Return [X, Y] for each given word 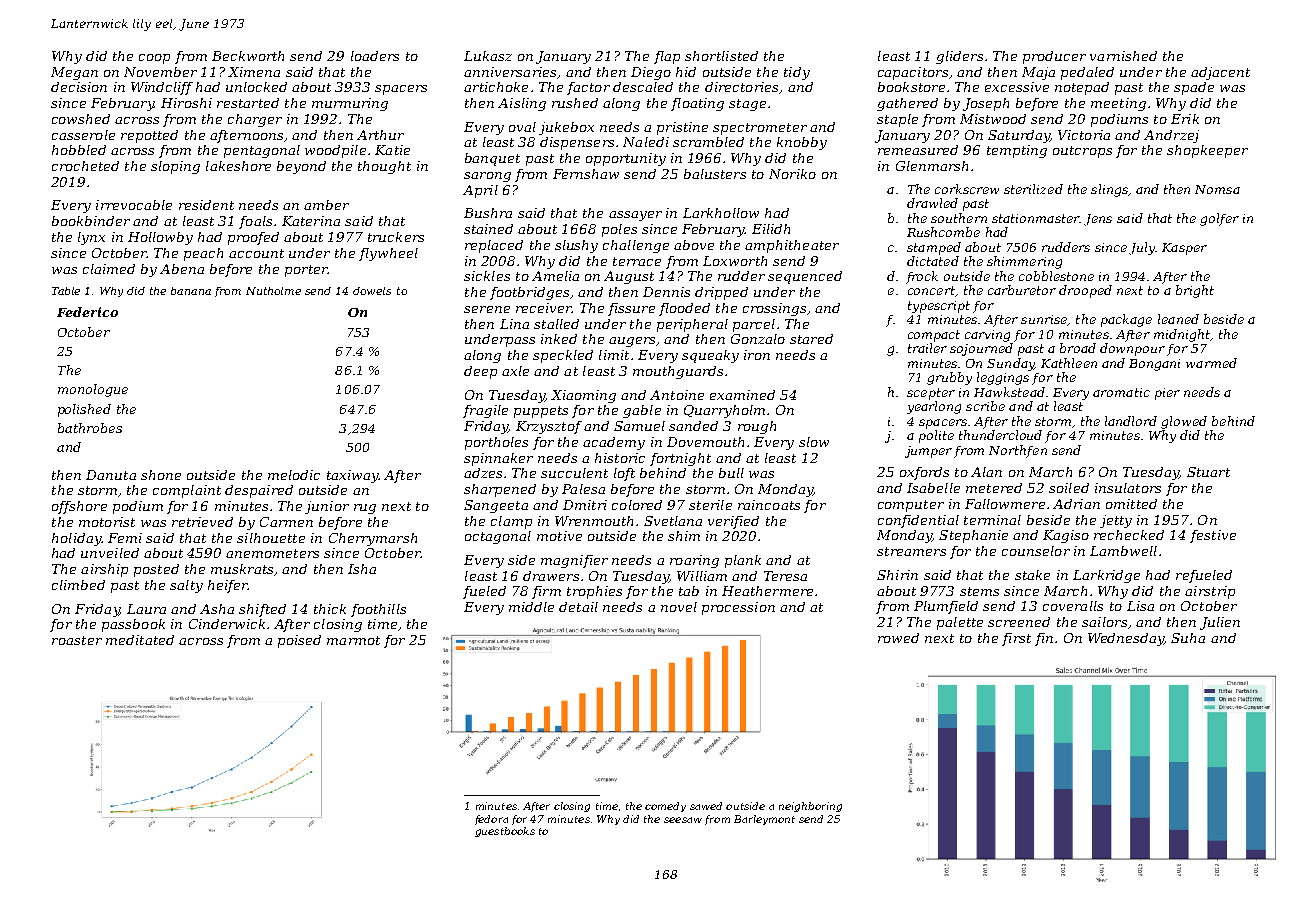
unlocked [256, 87]
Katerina [311, 221]
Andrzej [1171, 136]
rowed [898, 638]
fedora [491, 820]
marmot [353, 640]
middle [531, 607]
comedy [665, 807]
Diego [651, 73]
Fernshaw [586, 174]
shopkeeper [1207, 151]
